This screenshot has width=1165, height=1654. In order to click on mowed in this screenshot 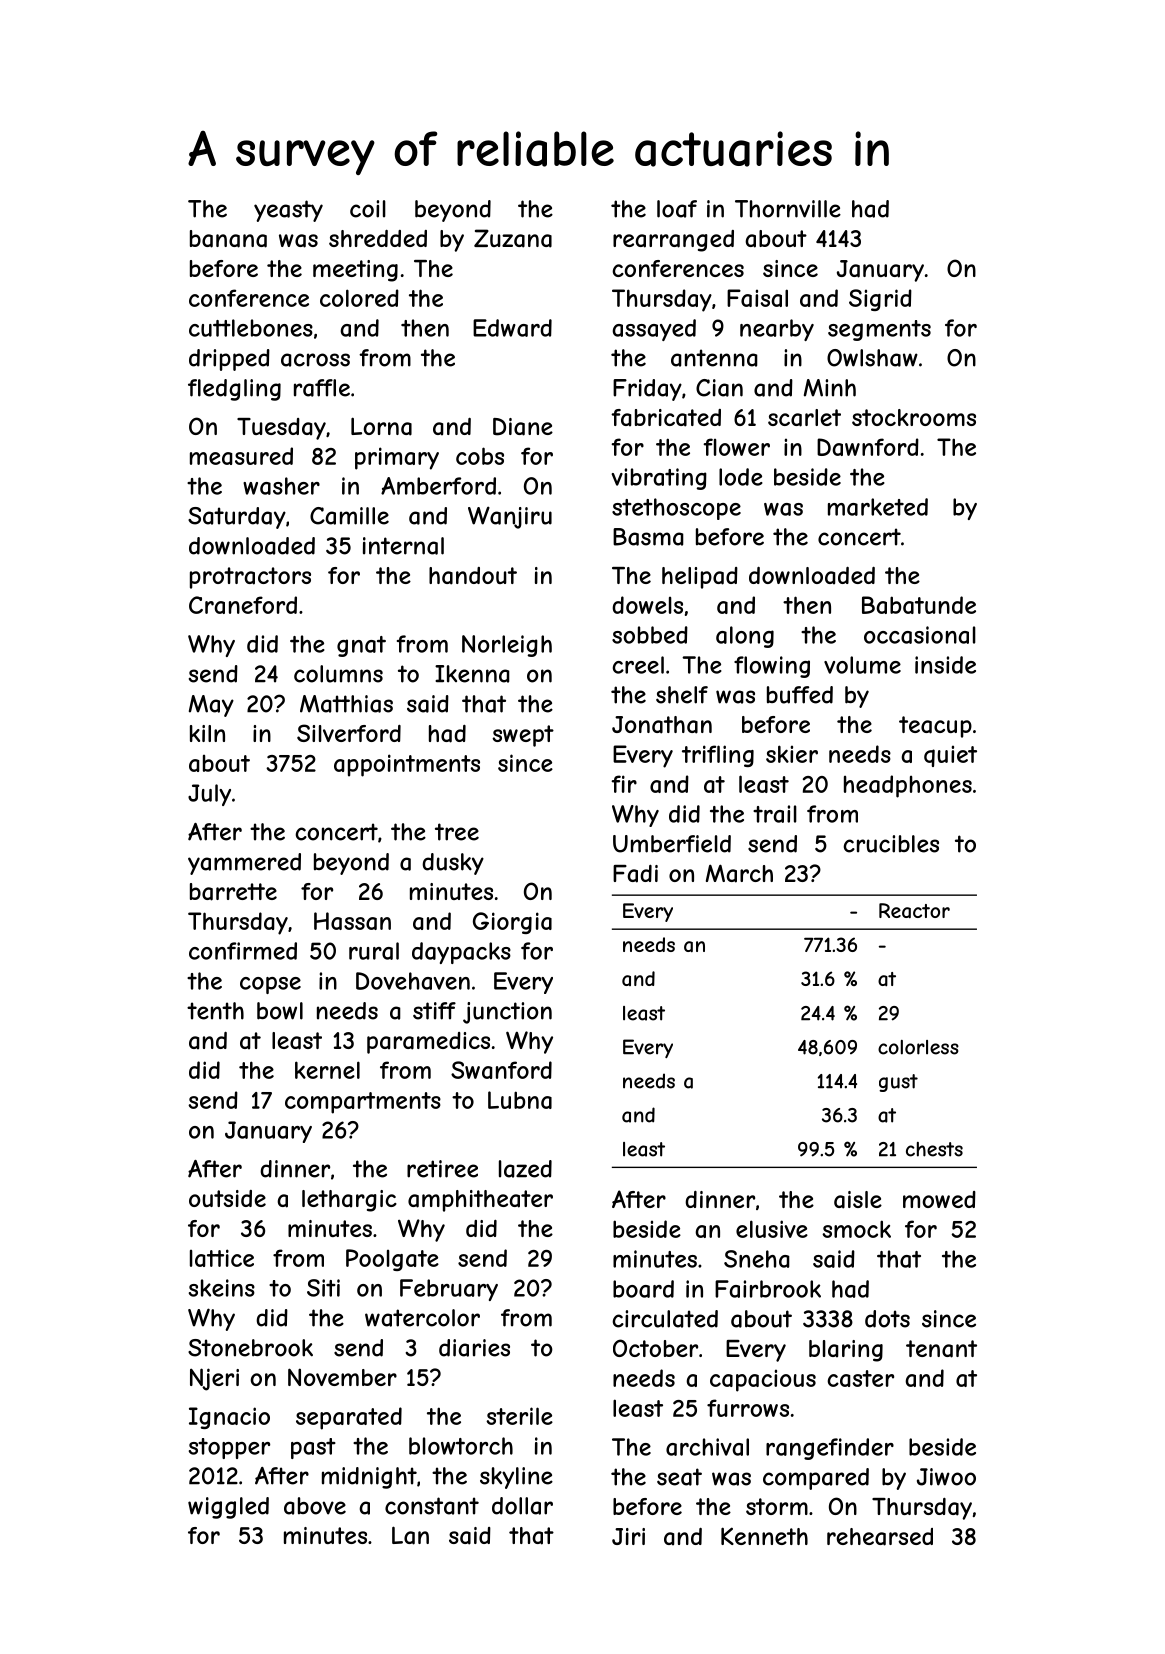, I will do `click(939, 1199)`.
